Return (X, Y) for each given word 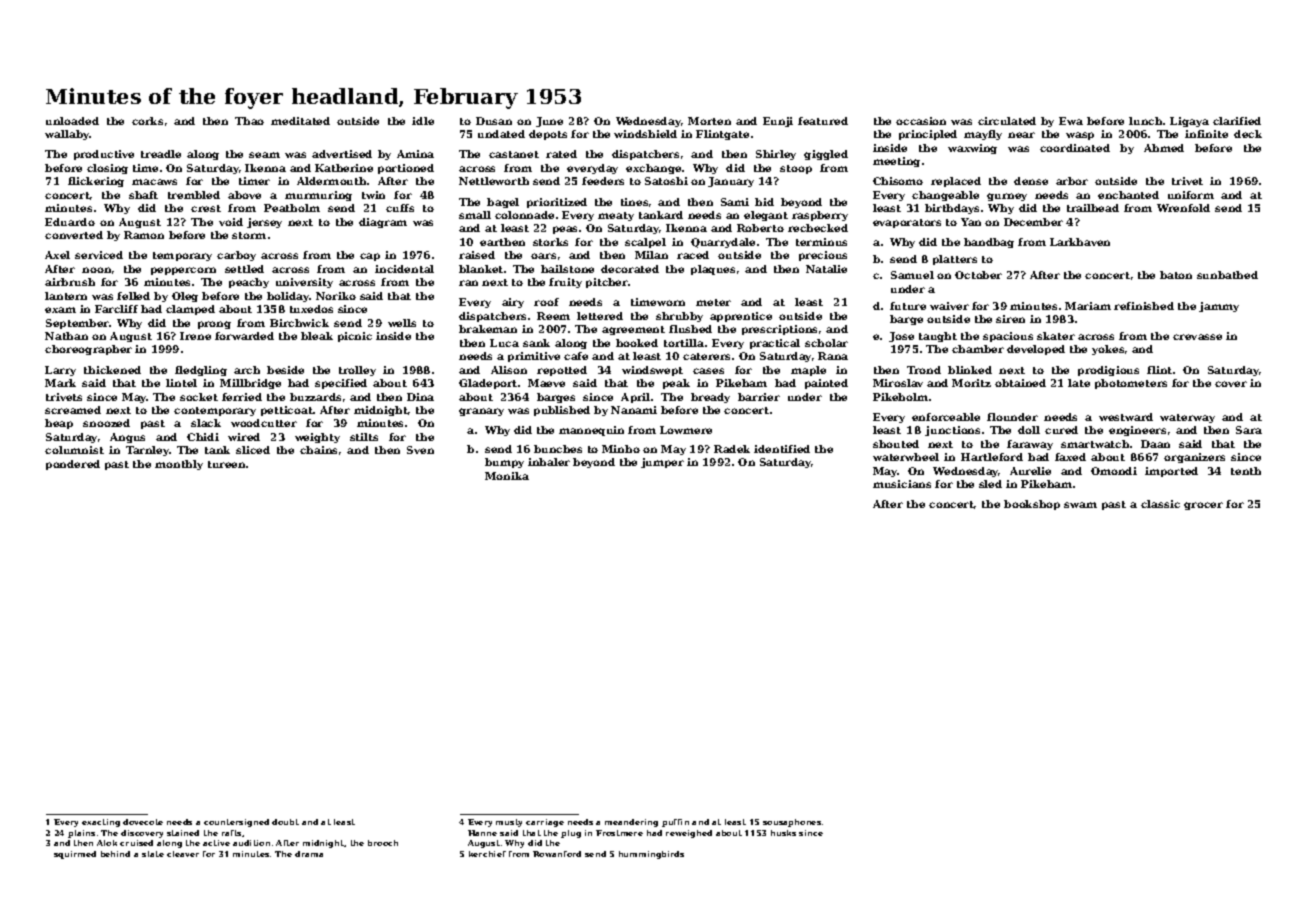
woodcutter (264, 423)
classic (1160, 504)
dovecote (143, 822)
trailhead (1093, 208)
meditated (300, 121)
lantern (66, 296)
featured (823, 121)
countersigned (236, 823)
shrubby (679, 317)
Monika (507, 476)
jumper (662, 463)
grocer (1203, 506)
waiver (949, 306)
